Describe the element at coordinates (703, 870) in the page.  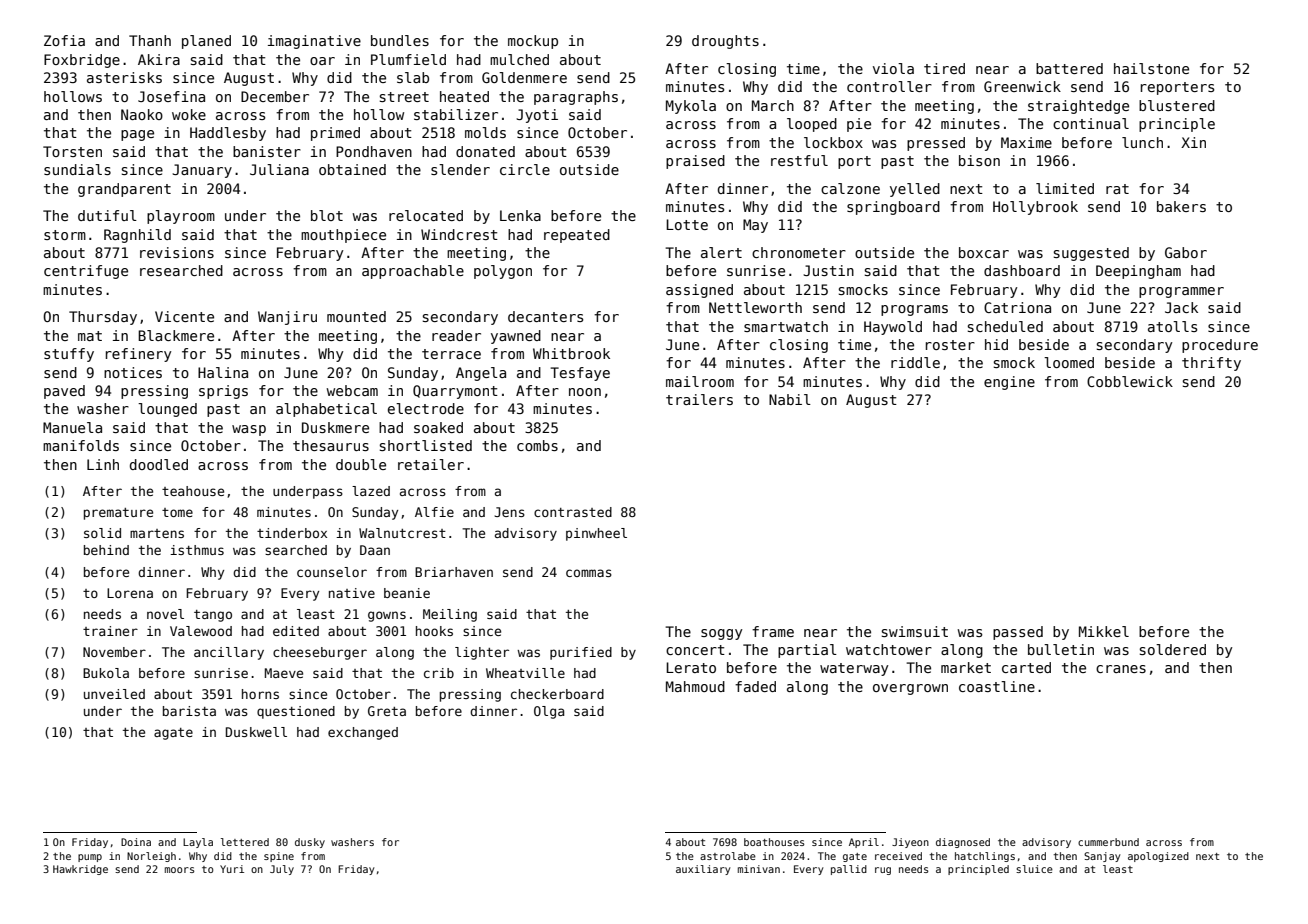
I see `auxiliary` at that location.
